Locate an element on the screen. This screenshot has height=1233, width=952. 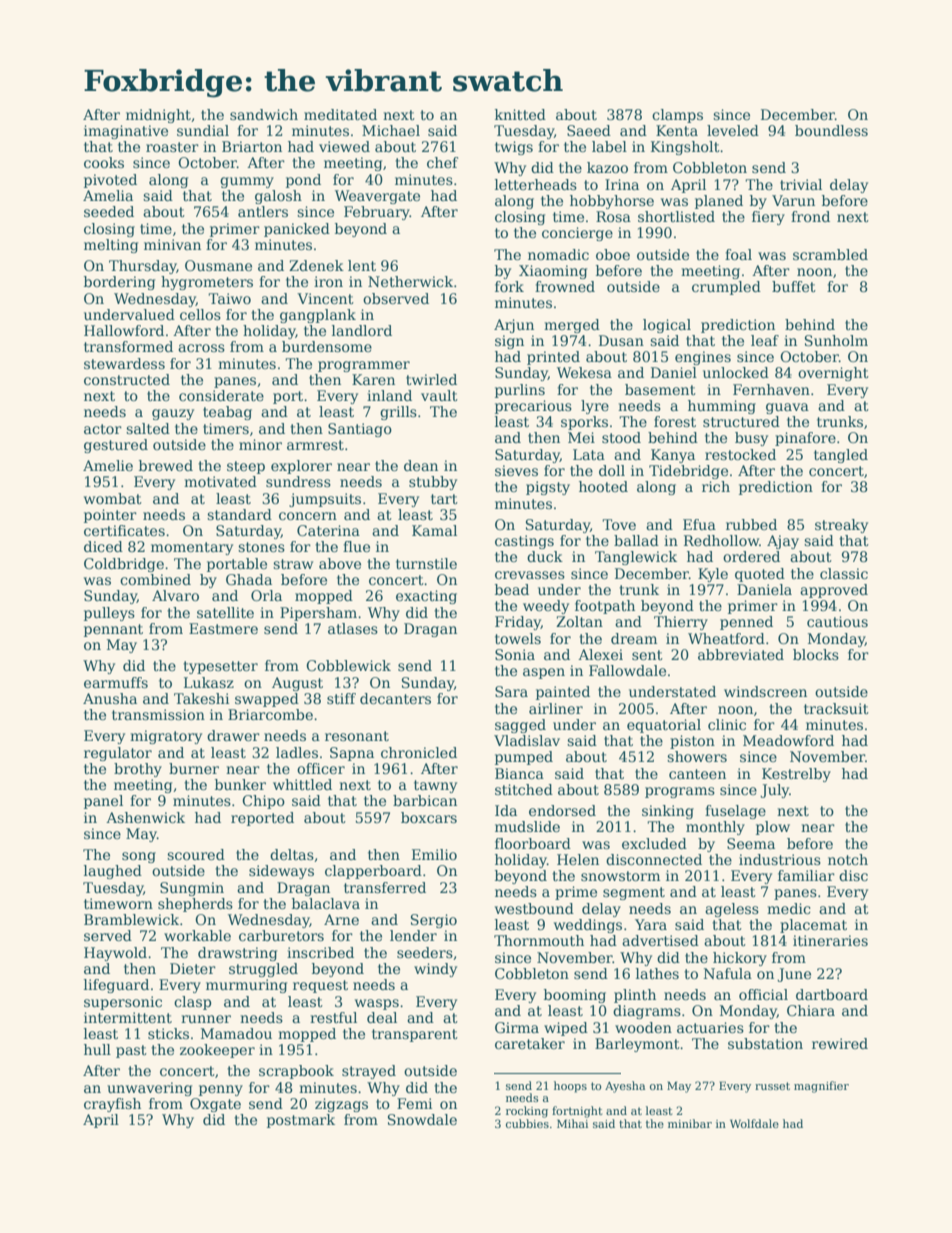
midnight is located at coordinates (158, 116).
